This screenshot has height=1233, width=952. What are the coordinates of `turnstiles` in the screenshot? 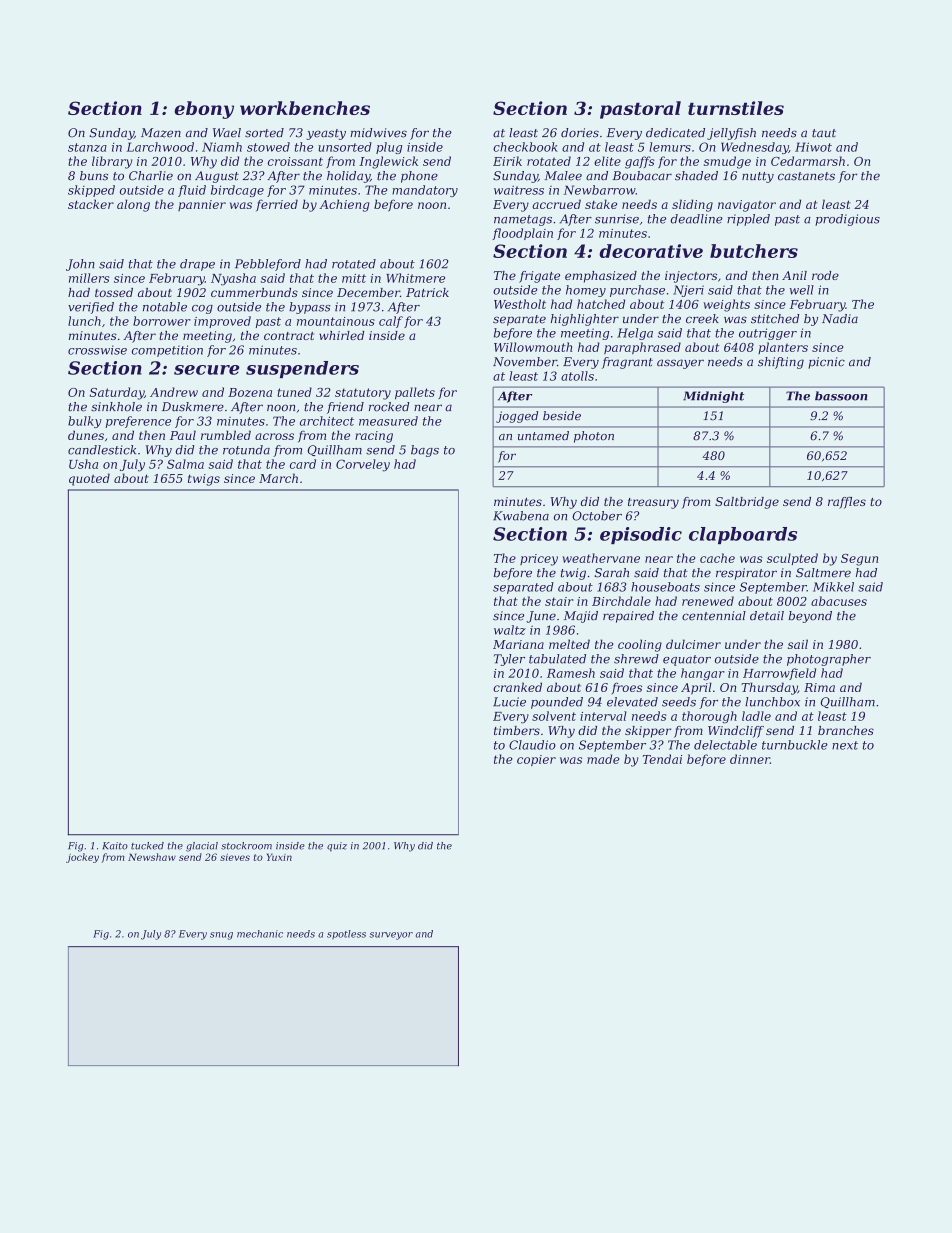 It's located at (736, 108).
